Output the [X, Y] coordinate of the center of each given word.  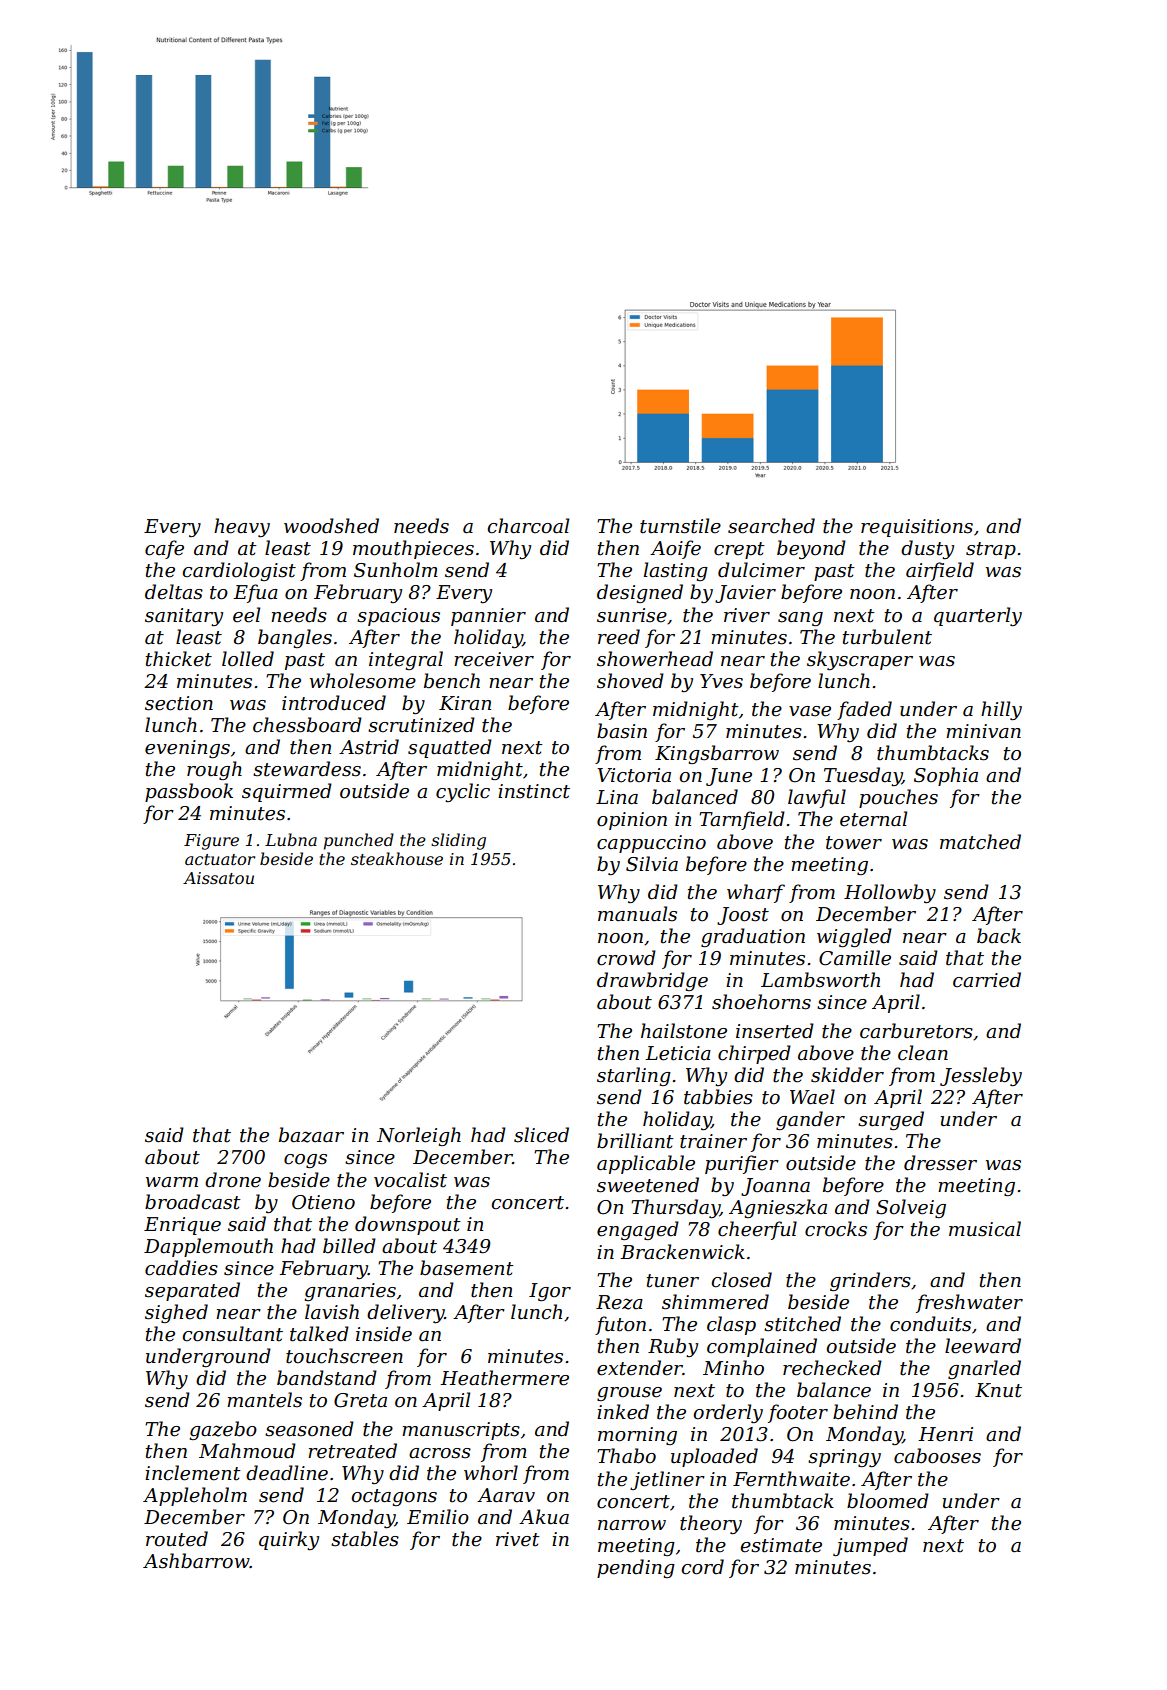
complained [762, 1347]
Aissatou [218, 878]
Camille [855, 958]
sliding [458, 841]
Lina [617, 797]
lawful [817, 798]
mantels [264, 1400]
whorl [491, 1473]
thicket [179, 659]
